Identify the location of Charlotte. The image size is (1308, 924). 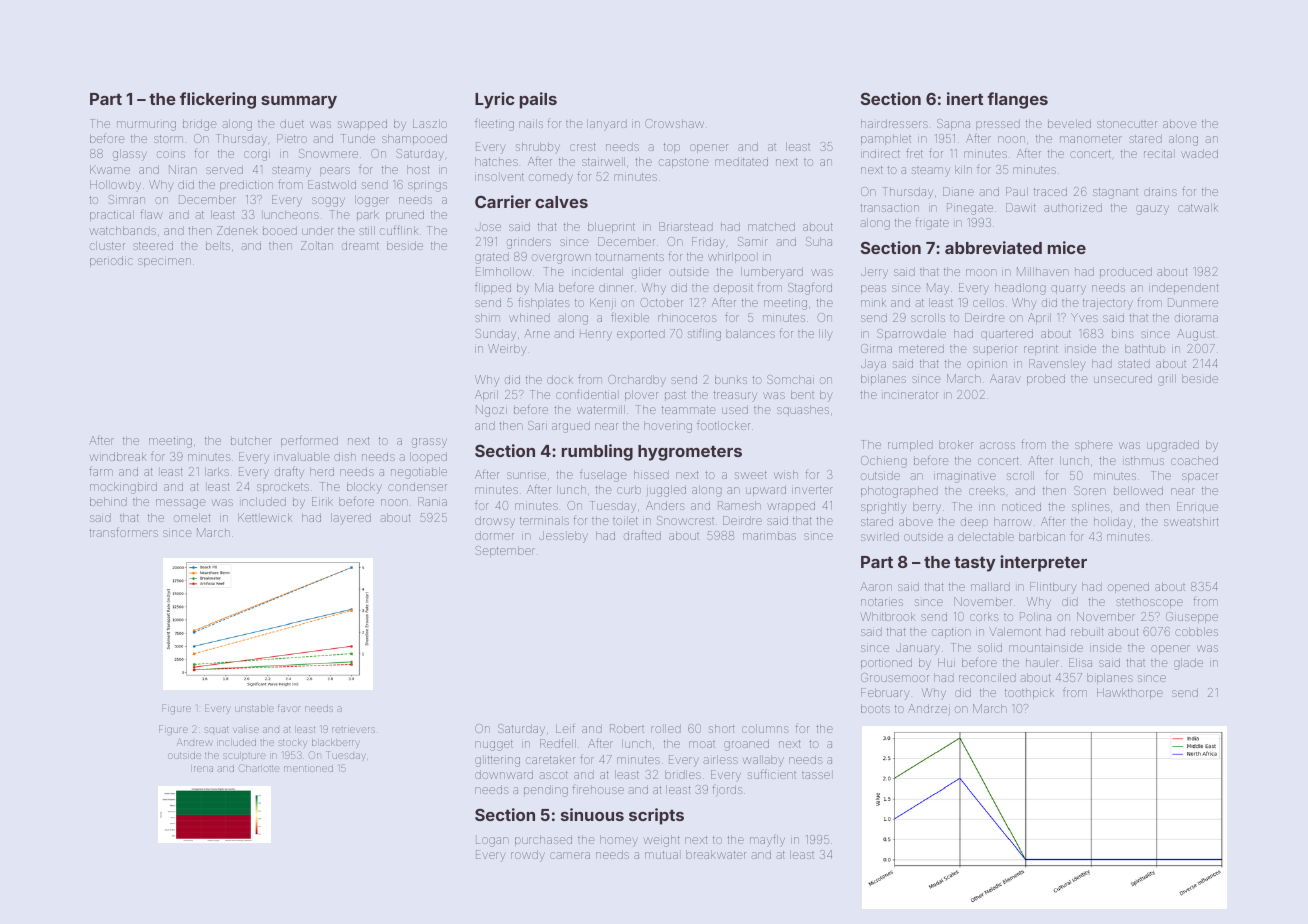
(259, 768).
